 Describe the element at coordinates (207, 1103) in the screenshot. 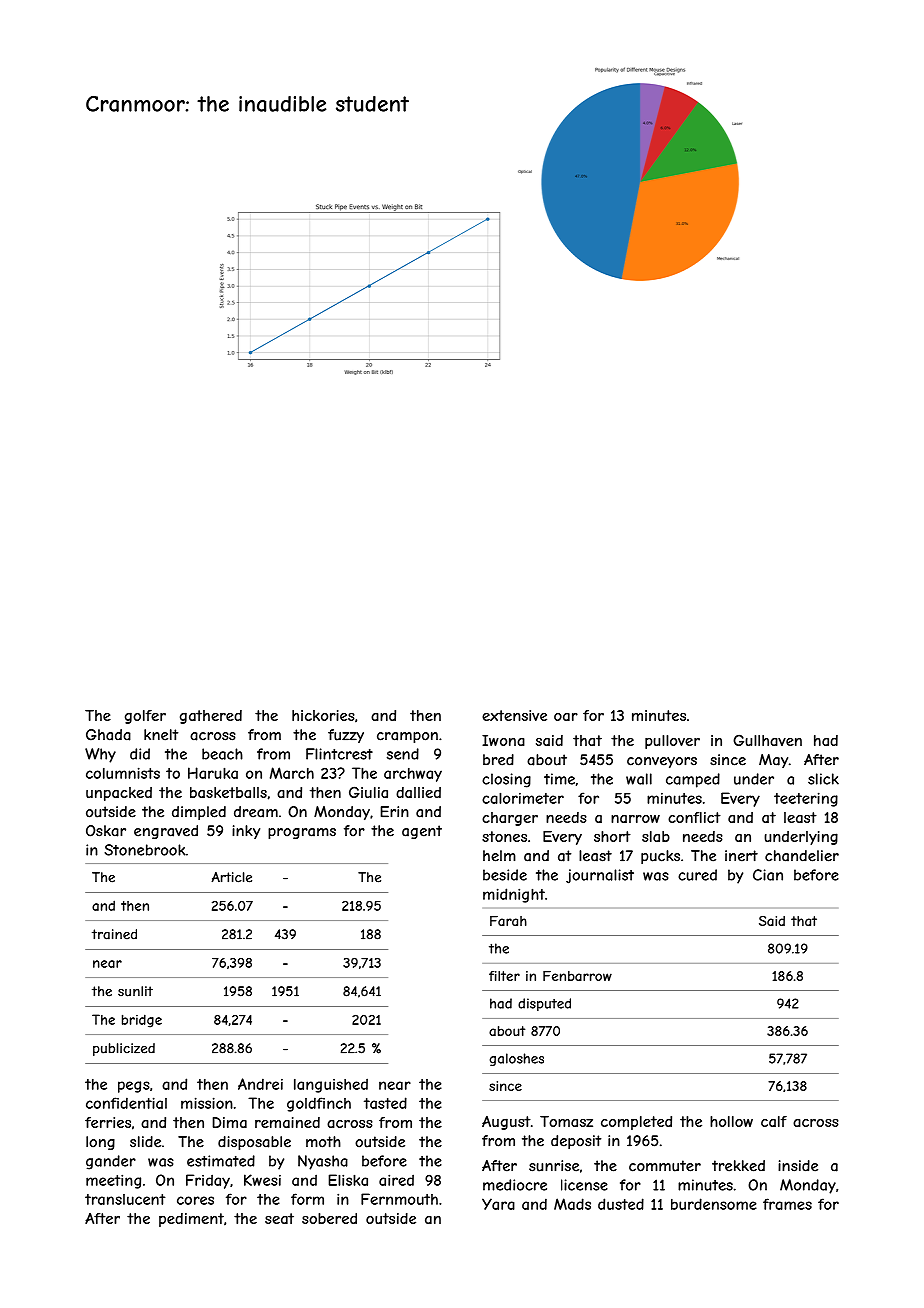

I see `mission` at that location.
